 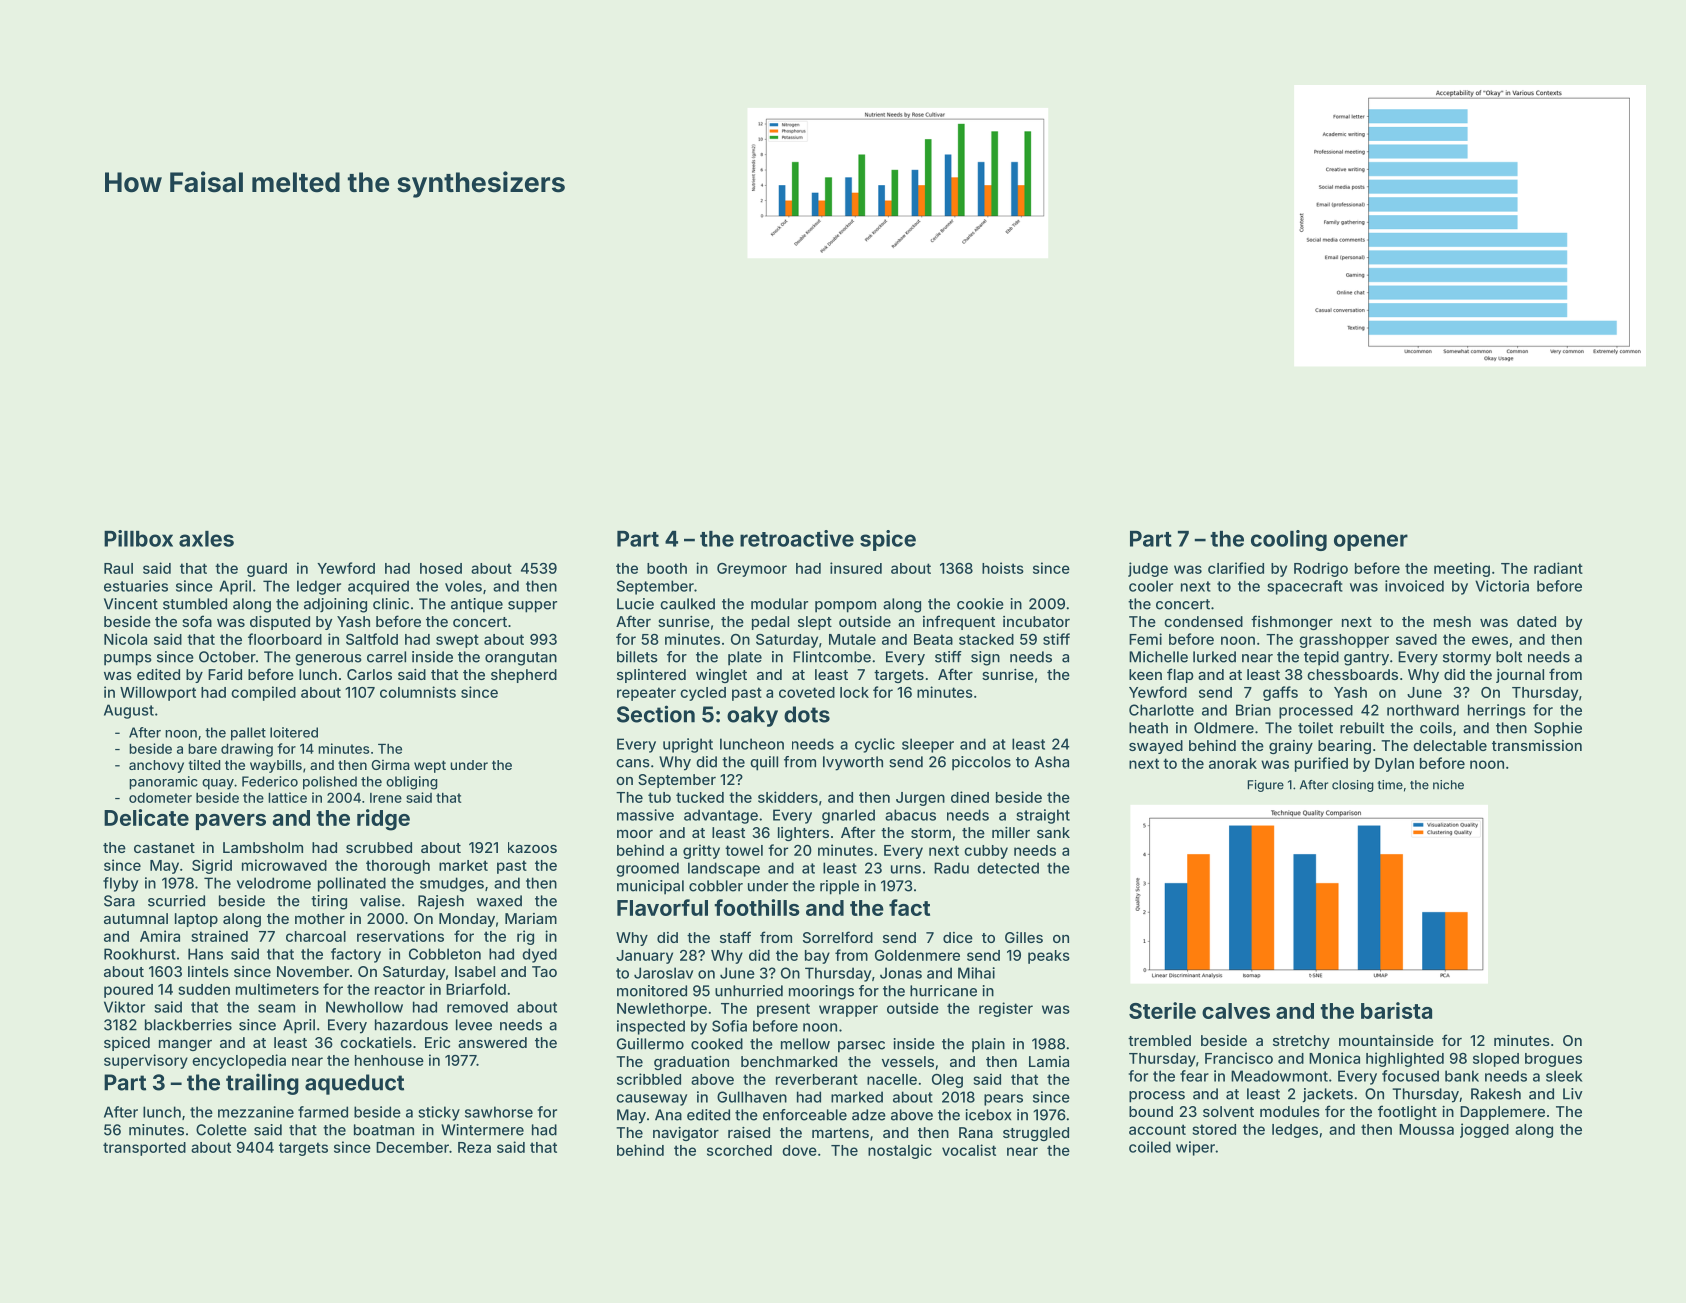 What do you see at coordinates (1452, 621) in the image?
I see `mesh` at bounding box center [1452, 621].
